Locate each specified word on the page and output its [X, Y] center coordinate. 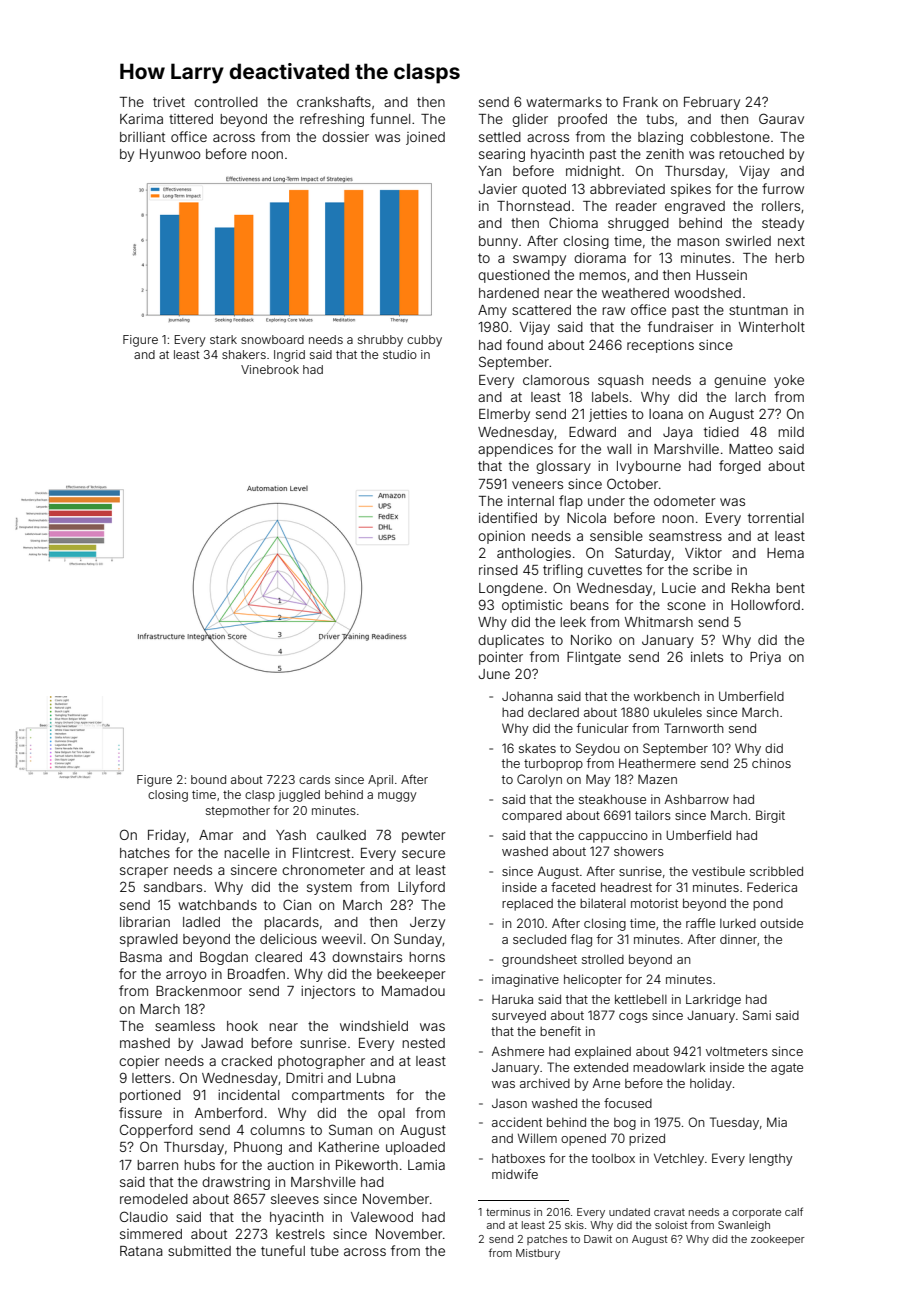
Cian [297, 904]
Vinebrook [270, 369]
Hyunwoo [170, 155]
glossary [563, 467]
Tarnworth [694, 728]
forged [740, 467]
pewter [424, 836]
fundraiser [681, 326]
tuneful [283, 1250]
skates [537, 748]
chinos [771, 763]
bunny [498, 242]
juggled [299, 796]
